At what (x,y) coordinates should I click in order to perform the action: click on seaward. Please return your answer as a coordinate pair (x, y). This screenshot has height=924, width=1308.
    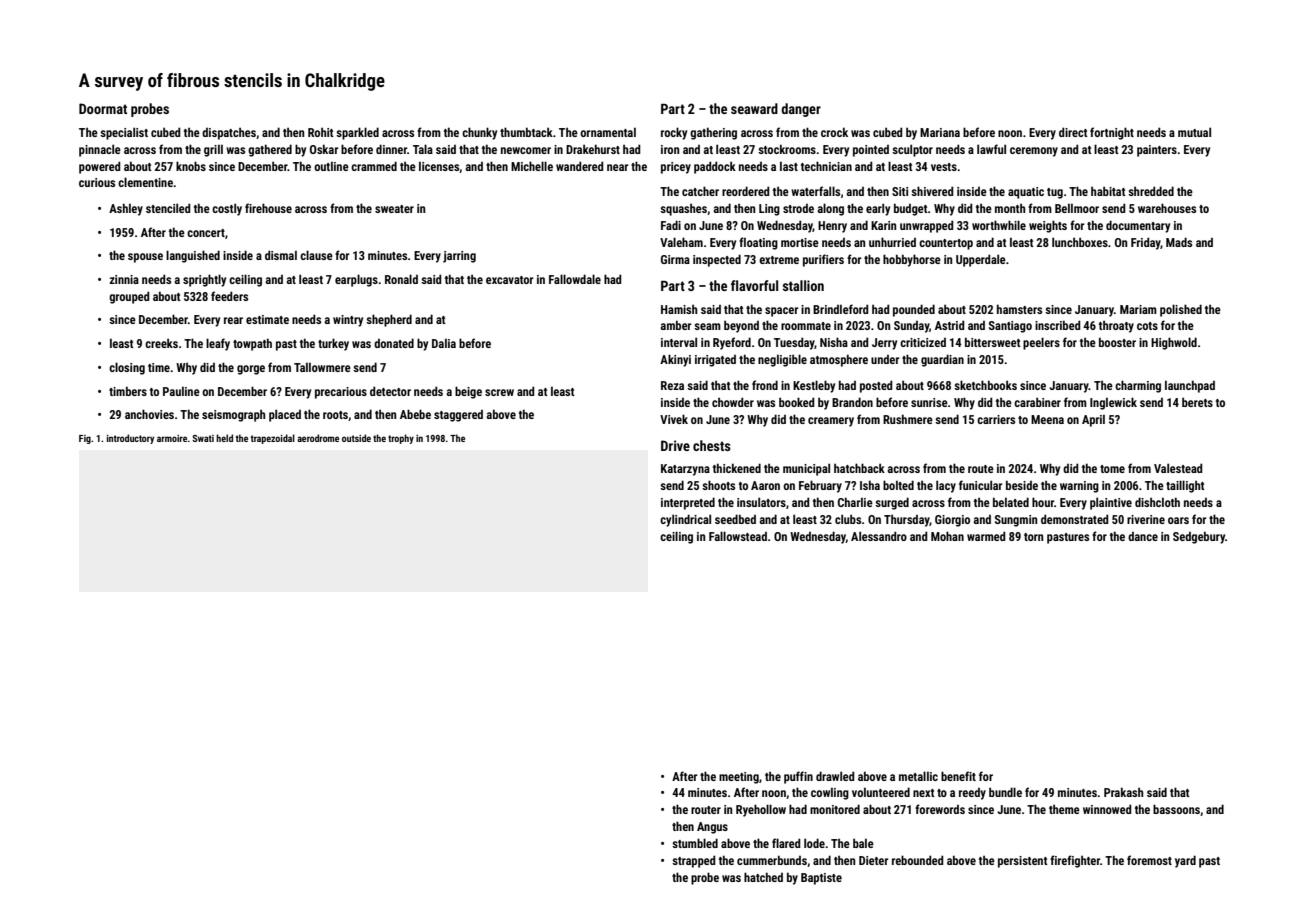
    Looking at the image, I should click on (754, 108).
